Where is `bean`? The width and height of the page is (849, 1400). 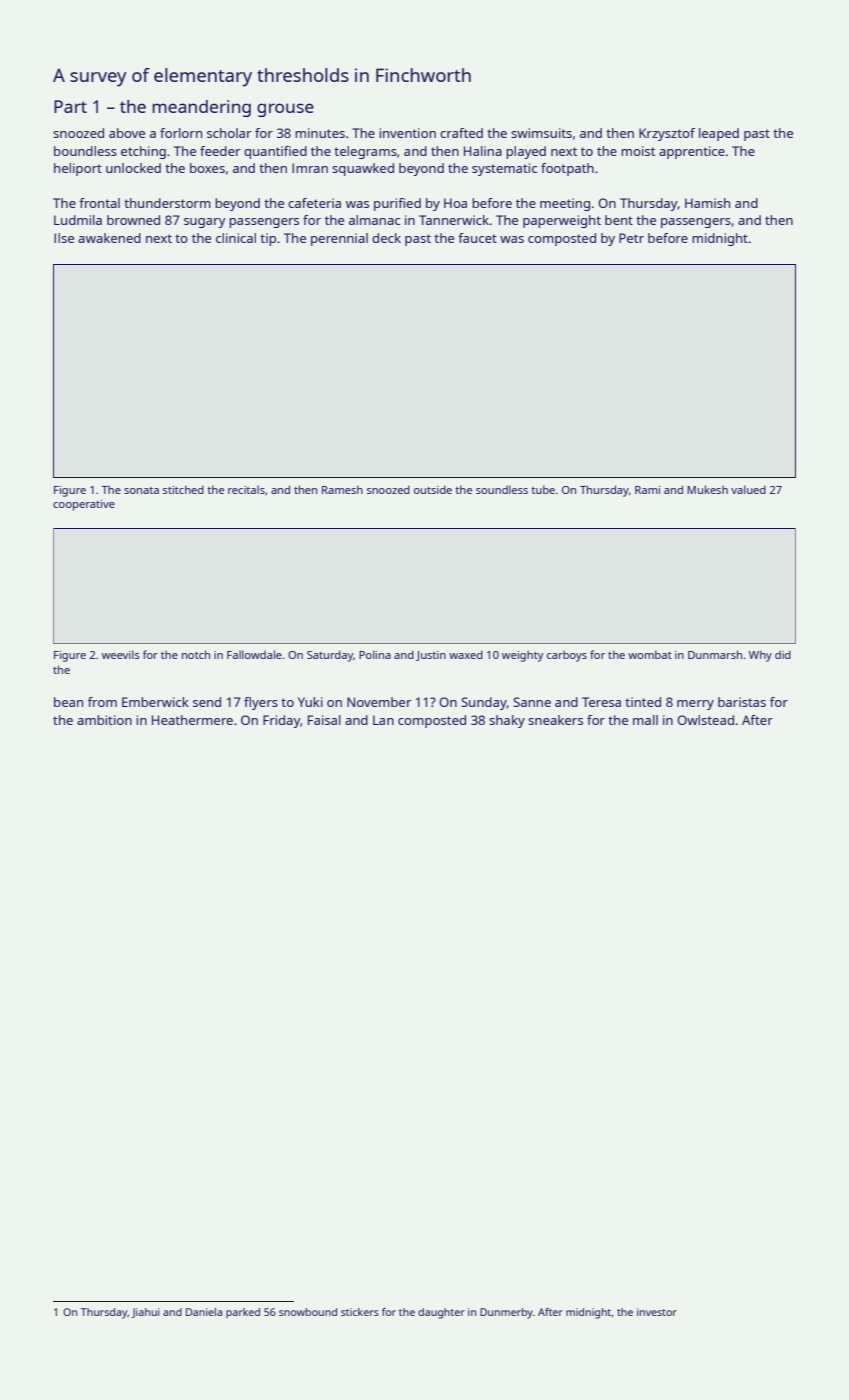 bean is located at coordinates (68, 702).
